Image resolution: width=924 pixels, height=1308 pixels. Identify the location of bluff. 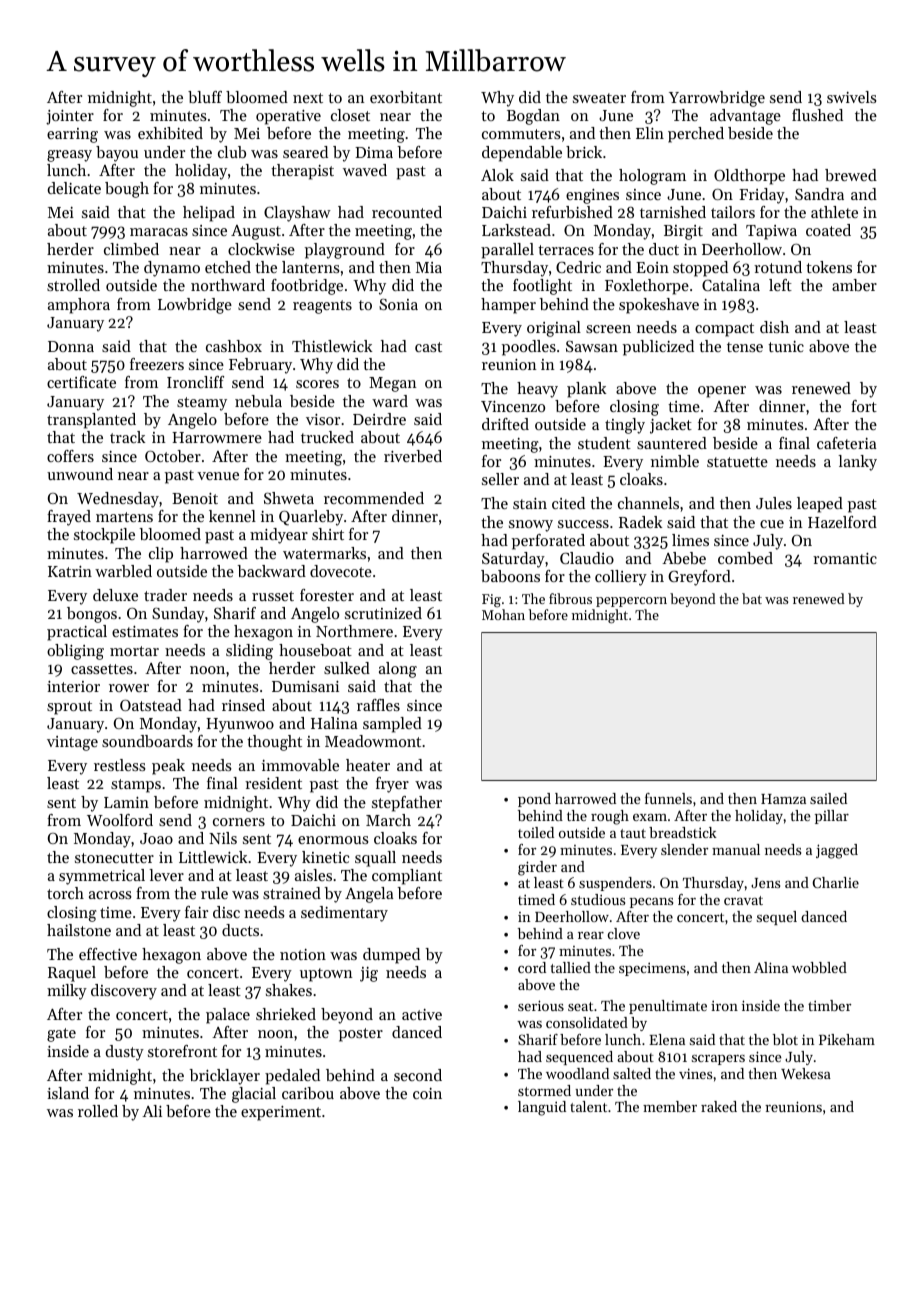
(205, 97).
